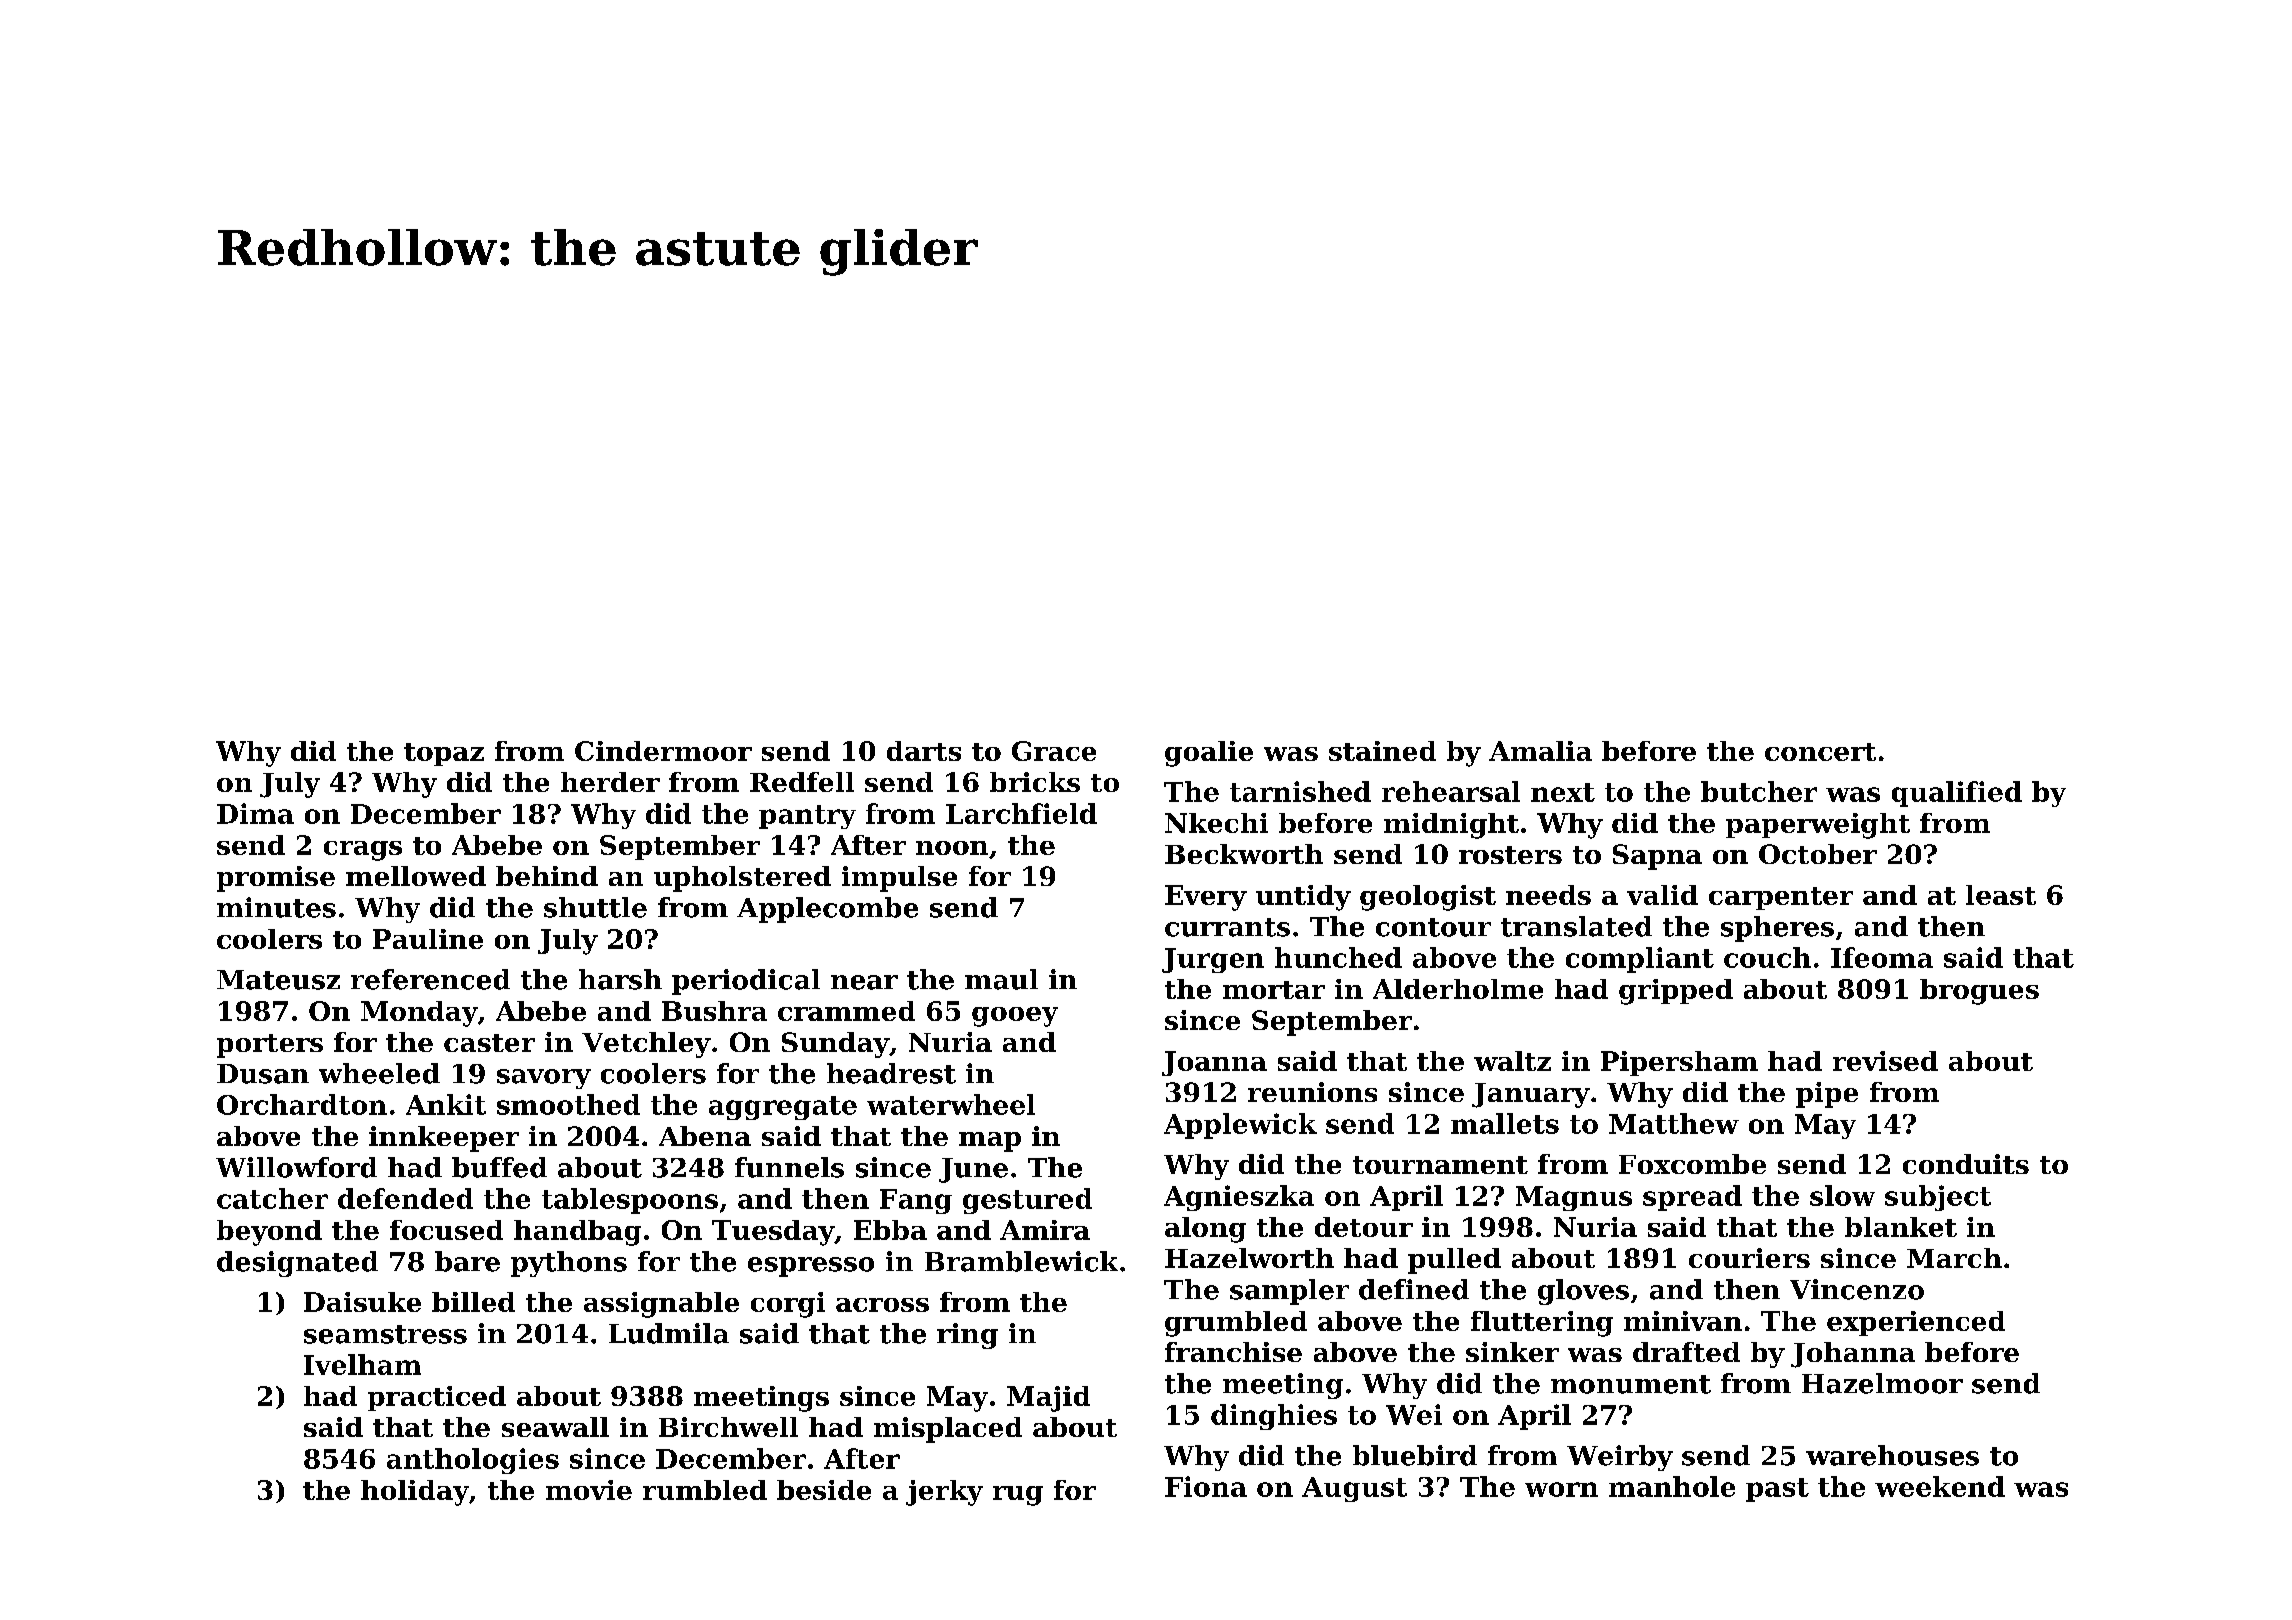  I want to click on savory, so click(544, 1079).
